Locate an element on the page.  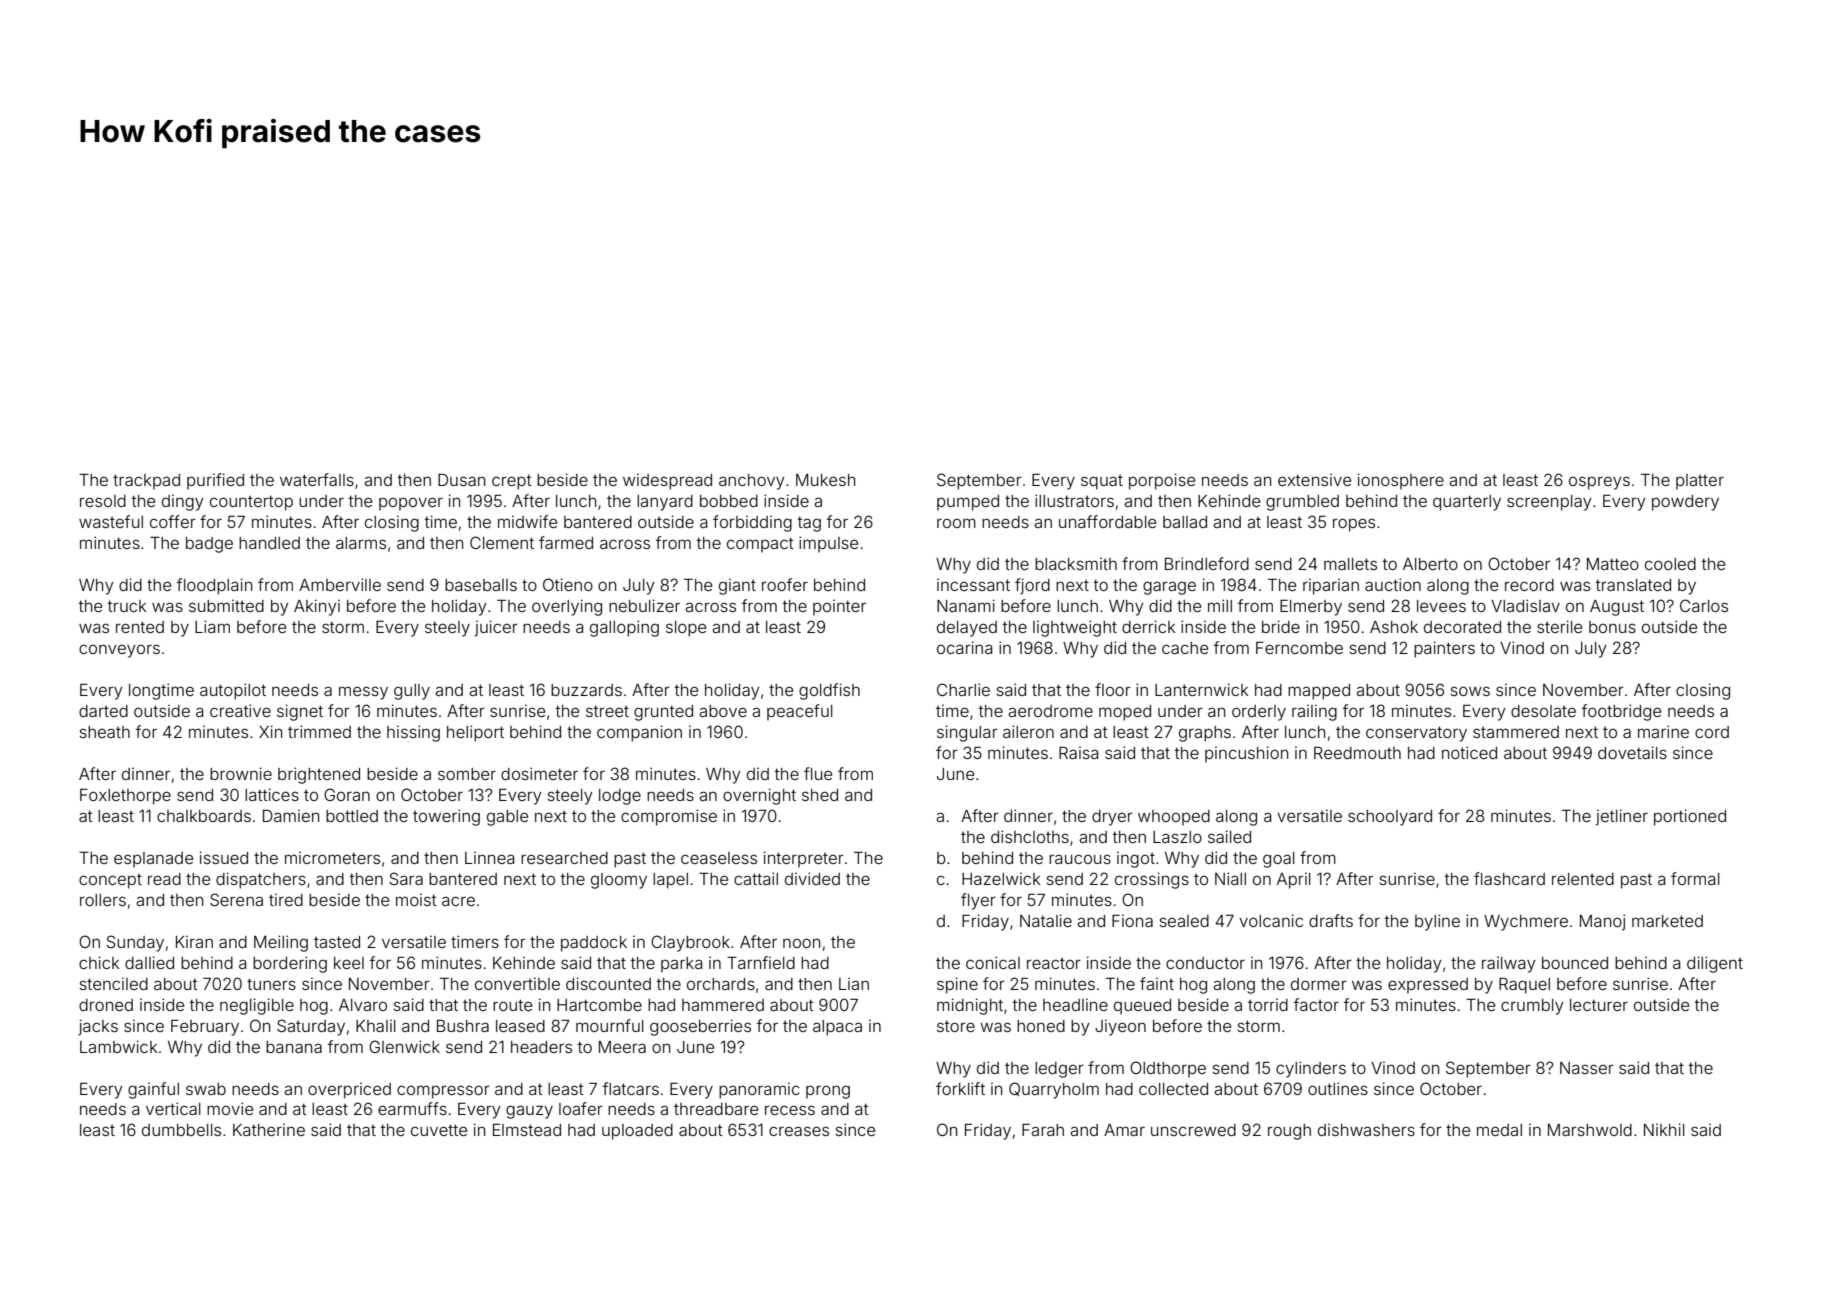
compromise is located at coordinates (669, 817).
